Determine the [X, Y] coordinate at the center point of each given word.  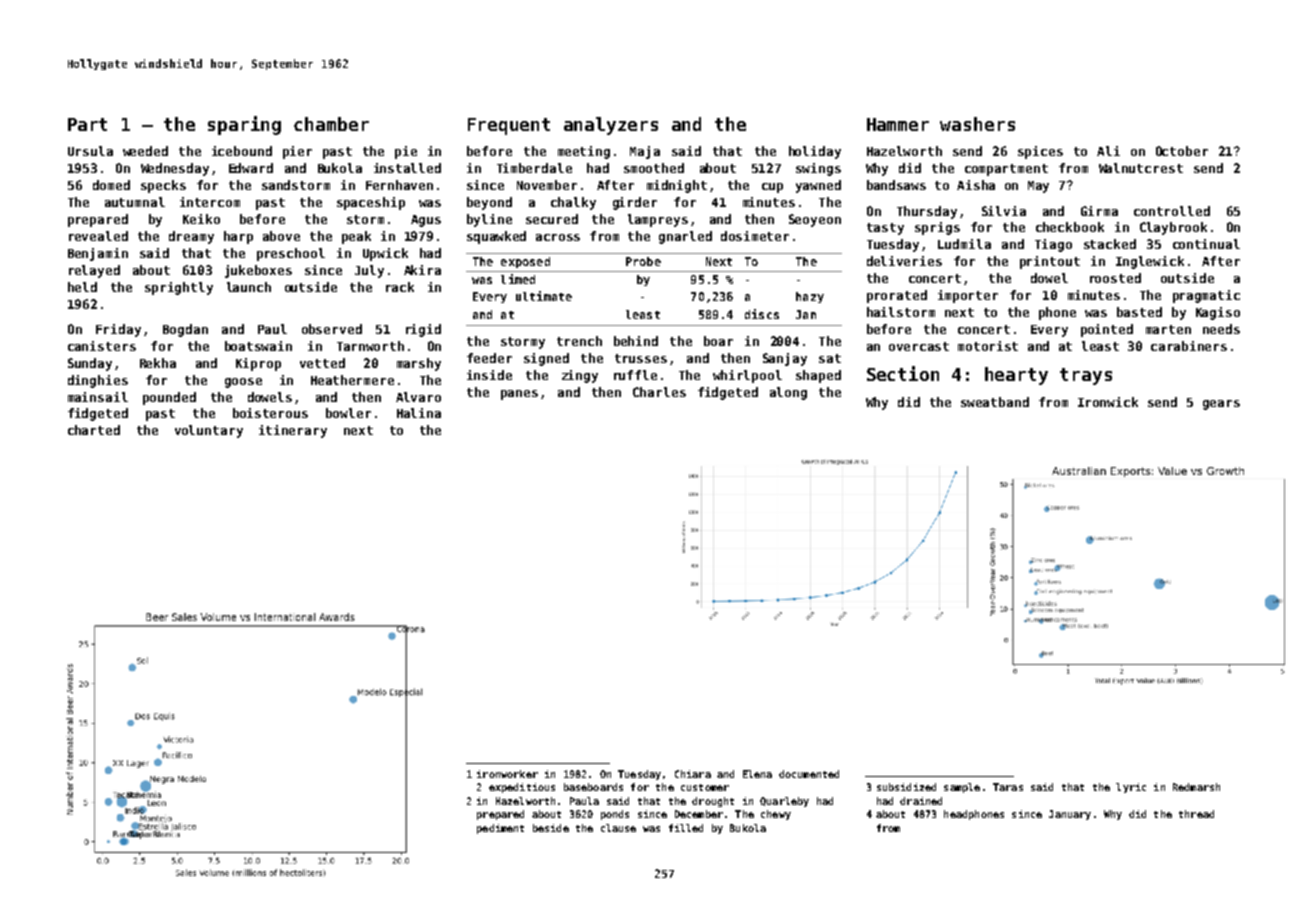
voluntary [209, 431]
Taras [1008, 787]
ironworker [507, 774]
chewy [776, 815]
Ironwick [1108, 402]
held [82, 287]
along [788, 393]
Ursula [90, 151]
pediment [500, 829]
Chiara [693, 774]
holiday [815, 152]
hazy [810, 297]
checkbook [1070, 227]
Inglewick [1150, 262]
